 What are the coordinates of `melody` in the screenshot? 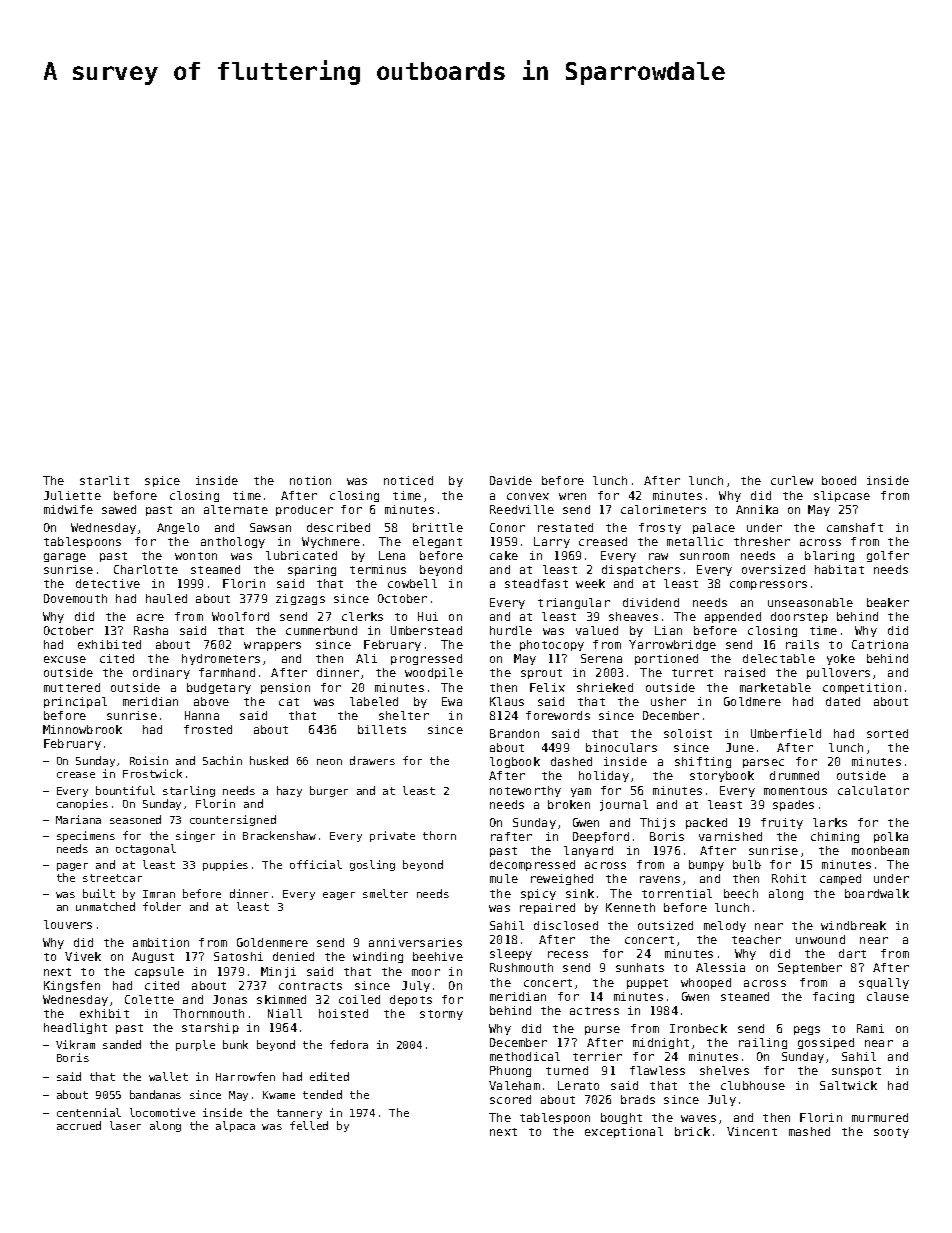 It's located at (725, 926).
